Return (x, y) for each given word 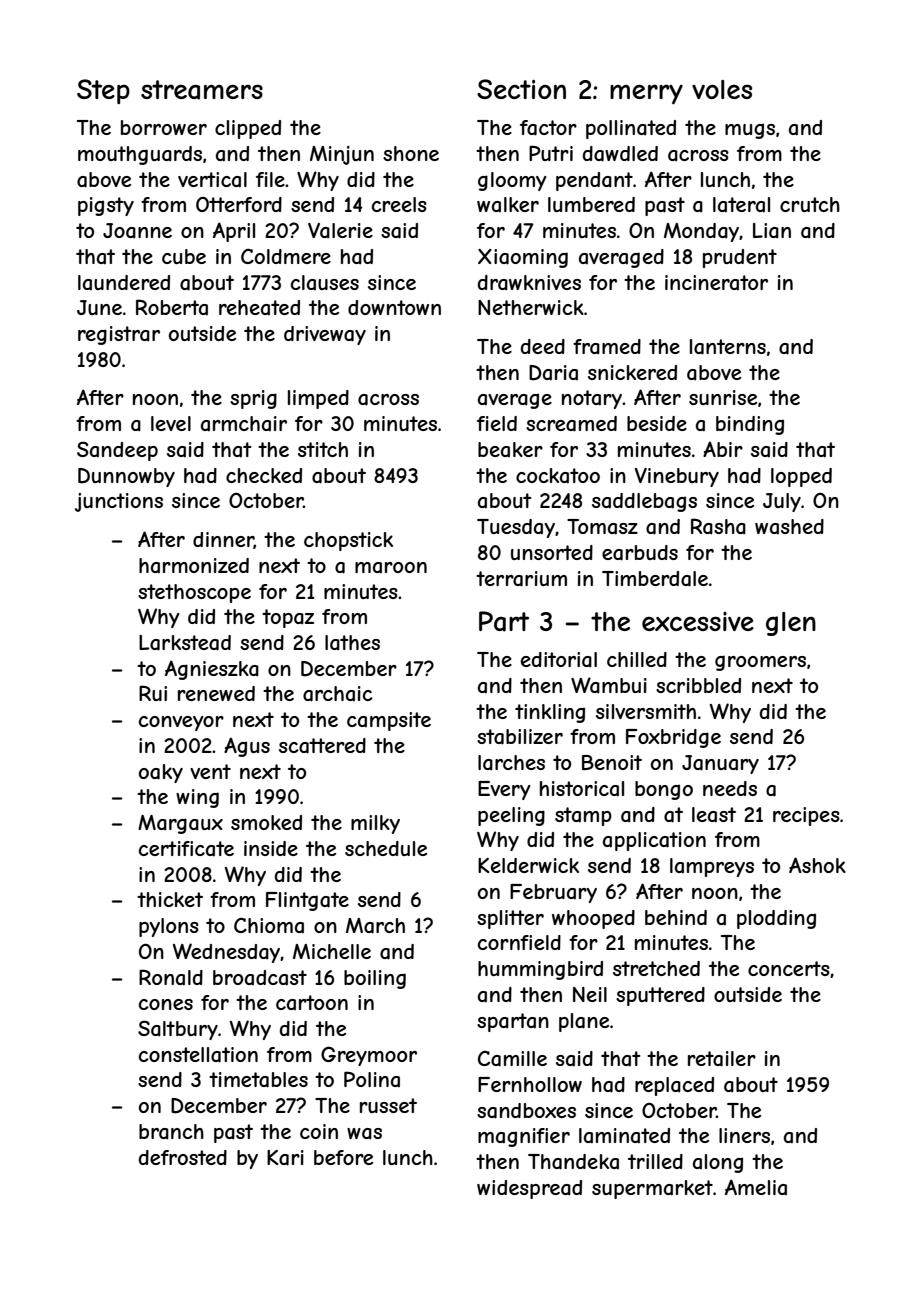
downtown (394, 307)
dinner (223, 540)
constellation (198, 1055)
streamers (202, 90)
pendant (594, 181)
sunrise (723, 397)
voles (722, 89)
